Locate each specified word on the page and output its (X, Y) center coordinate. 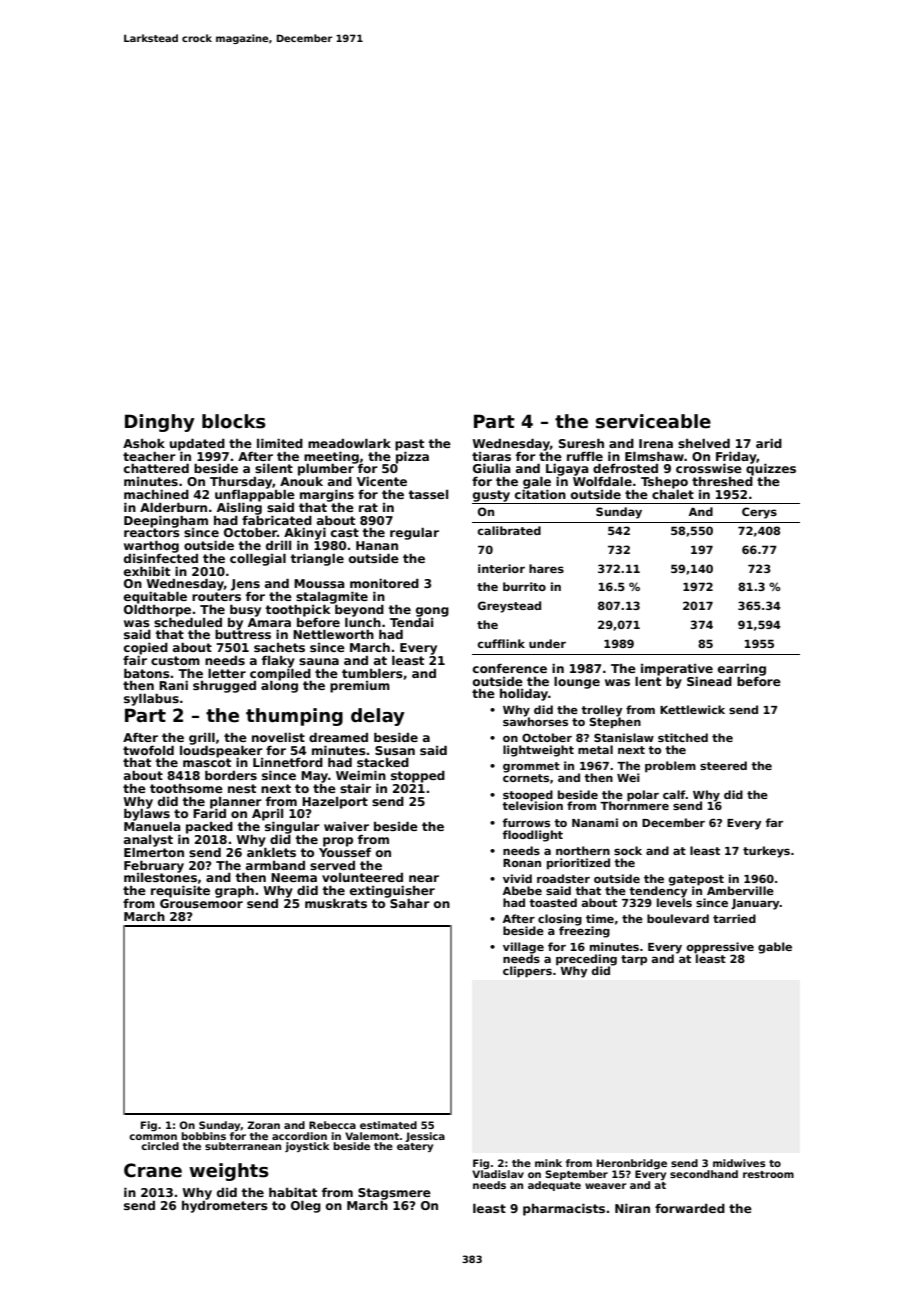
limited (280, 443)
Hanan (377, 545)
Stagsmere (394, 1194)
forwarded (690, 1208)
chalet (673, 494)
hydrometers (225, 1207)
